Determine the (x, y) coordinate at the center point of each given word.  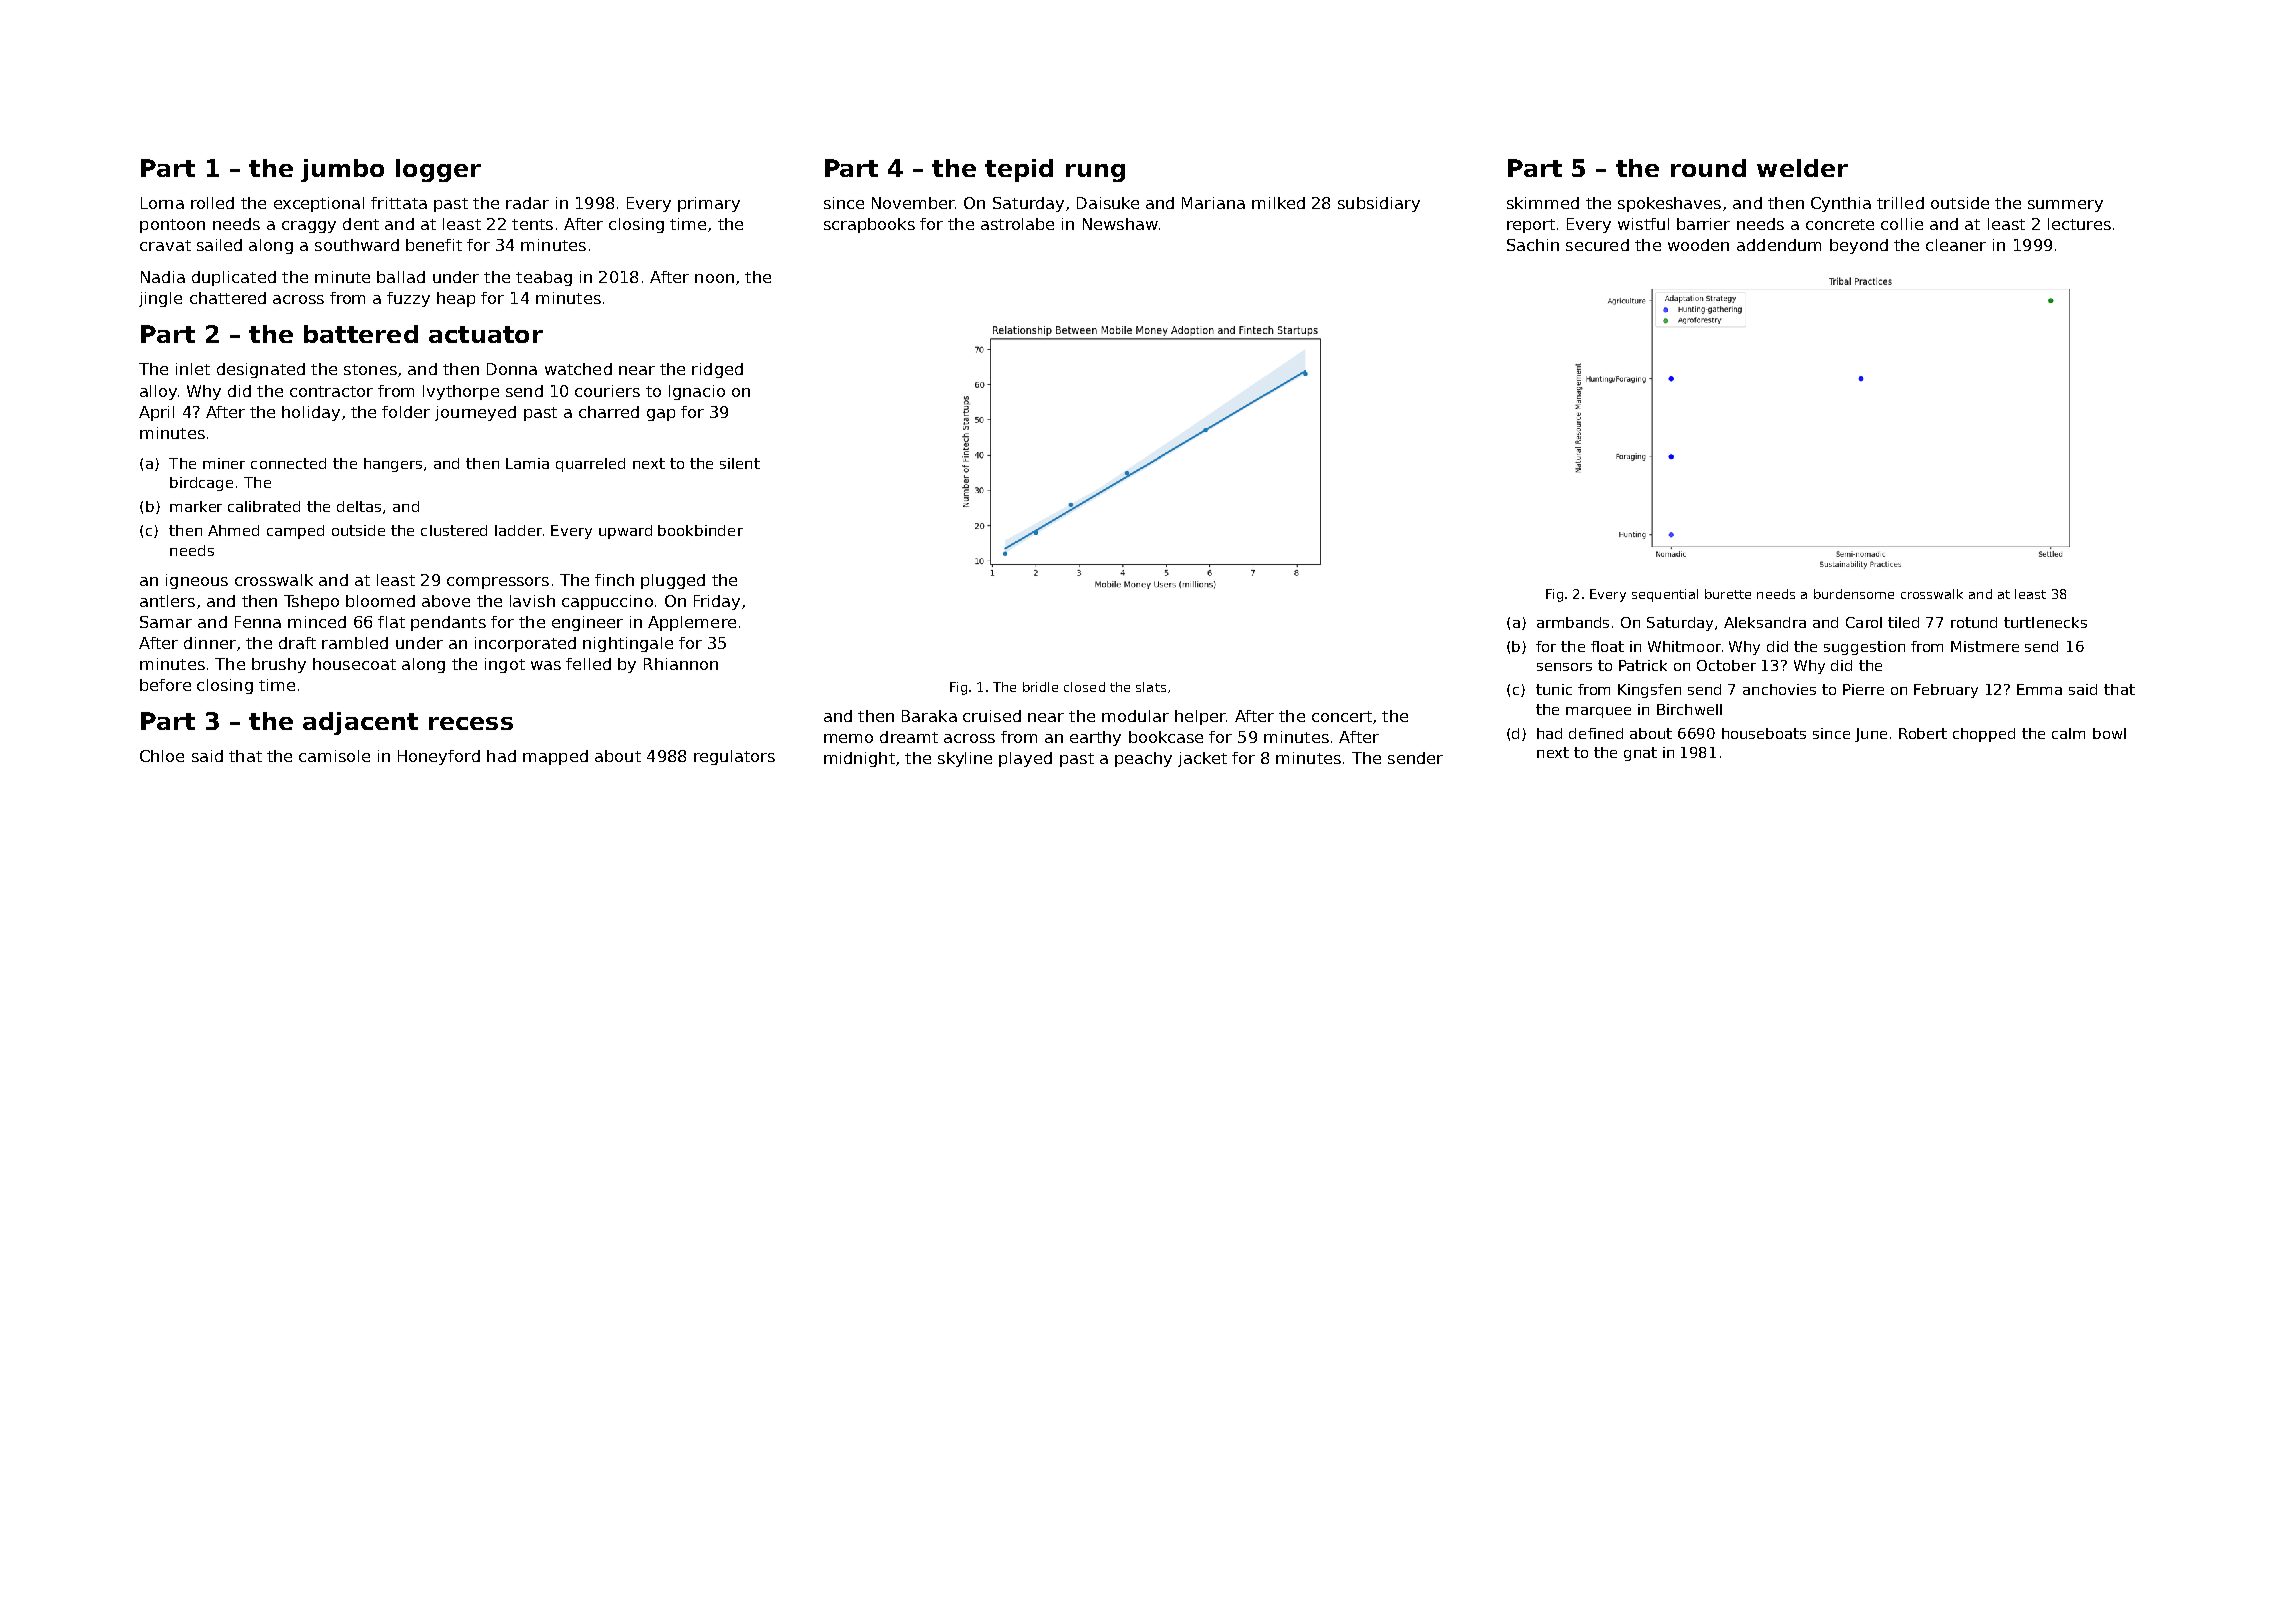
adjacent (360, 723)
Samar (166, 622)
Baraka (929, 716)
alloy (158, 392)
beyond (1859, 246)
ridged (717, 370)
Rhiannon (681, 664)
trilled (1900, 203)
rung (1095, 173)
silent (740, 463)
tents (532, 224)
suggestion (1864, 648)
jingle (160, 299)
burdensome (1854, 594)
